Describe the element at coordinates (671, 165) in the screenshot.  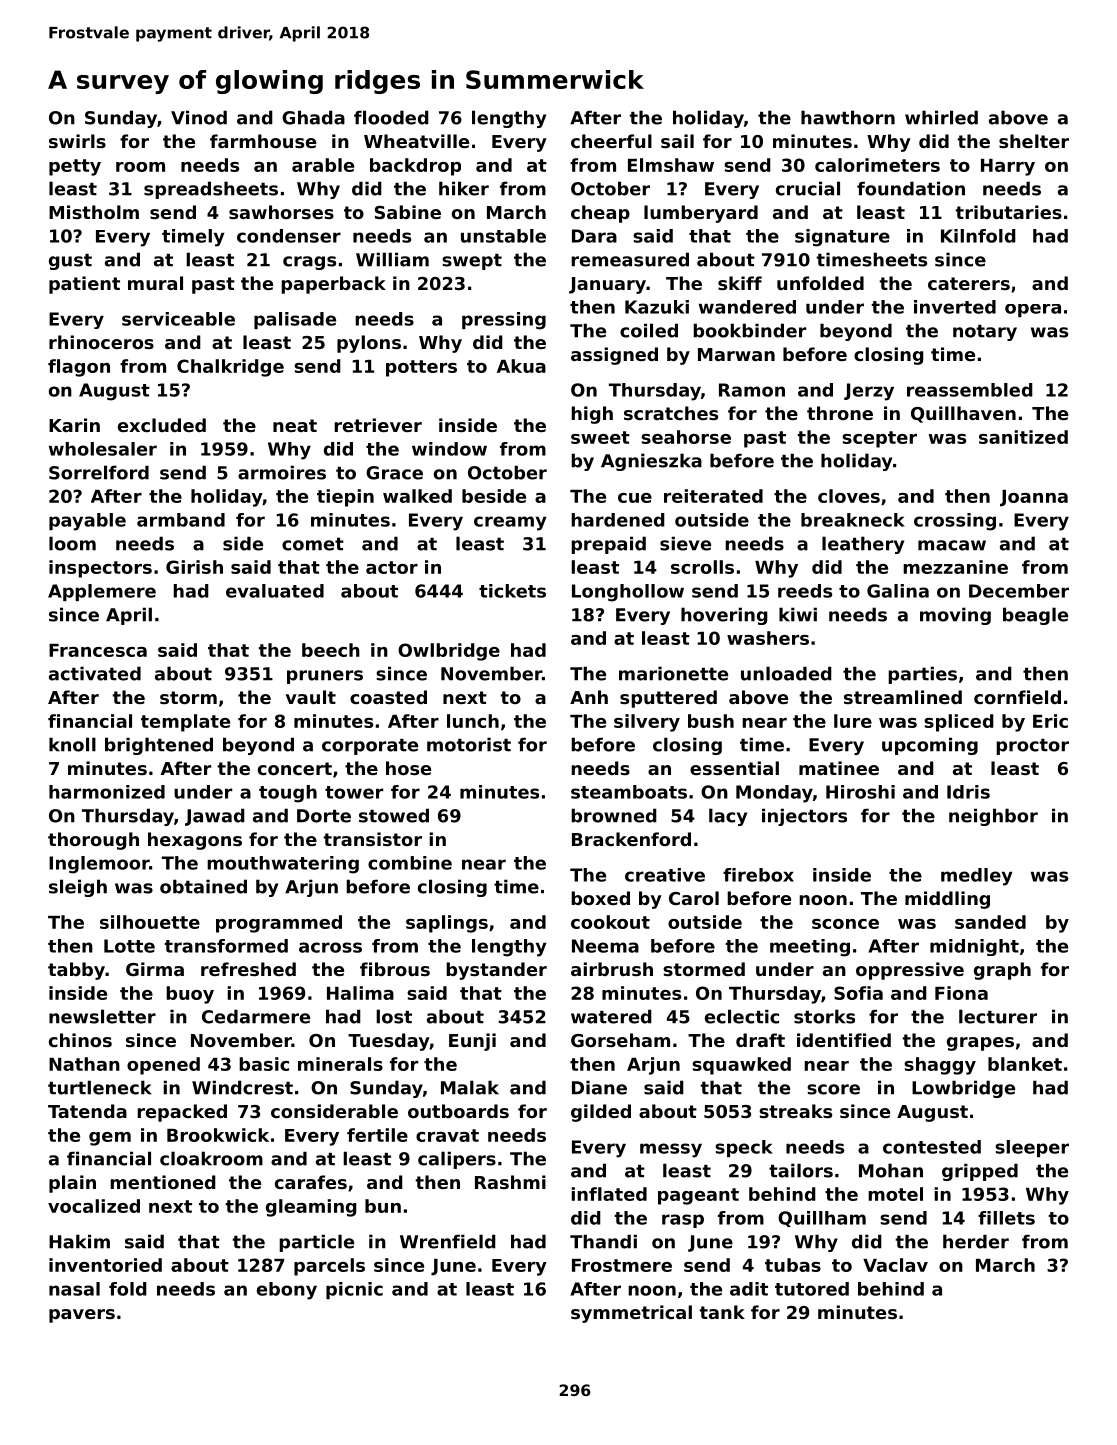
I see `Elmshaw` at that location.
